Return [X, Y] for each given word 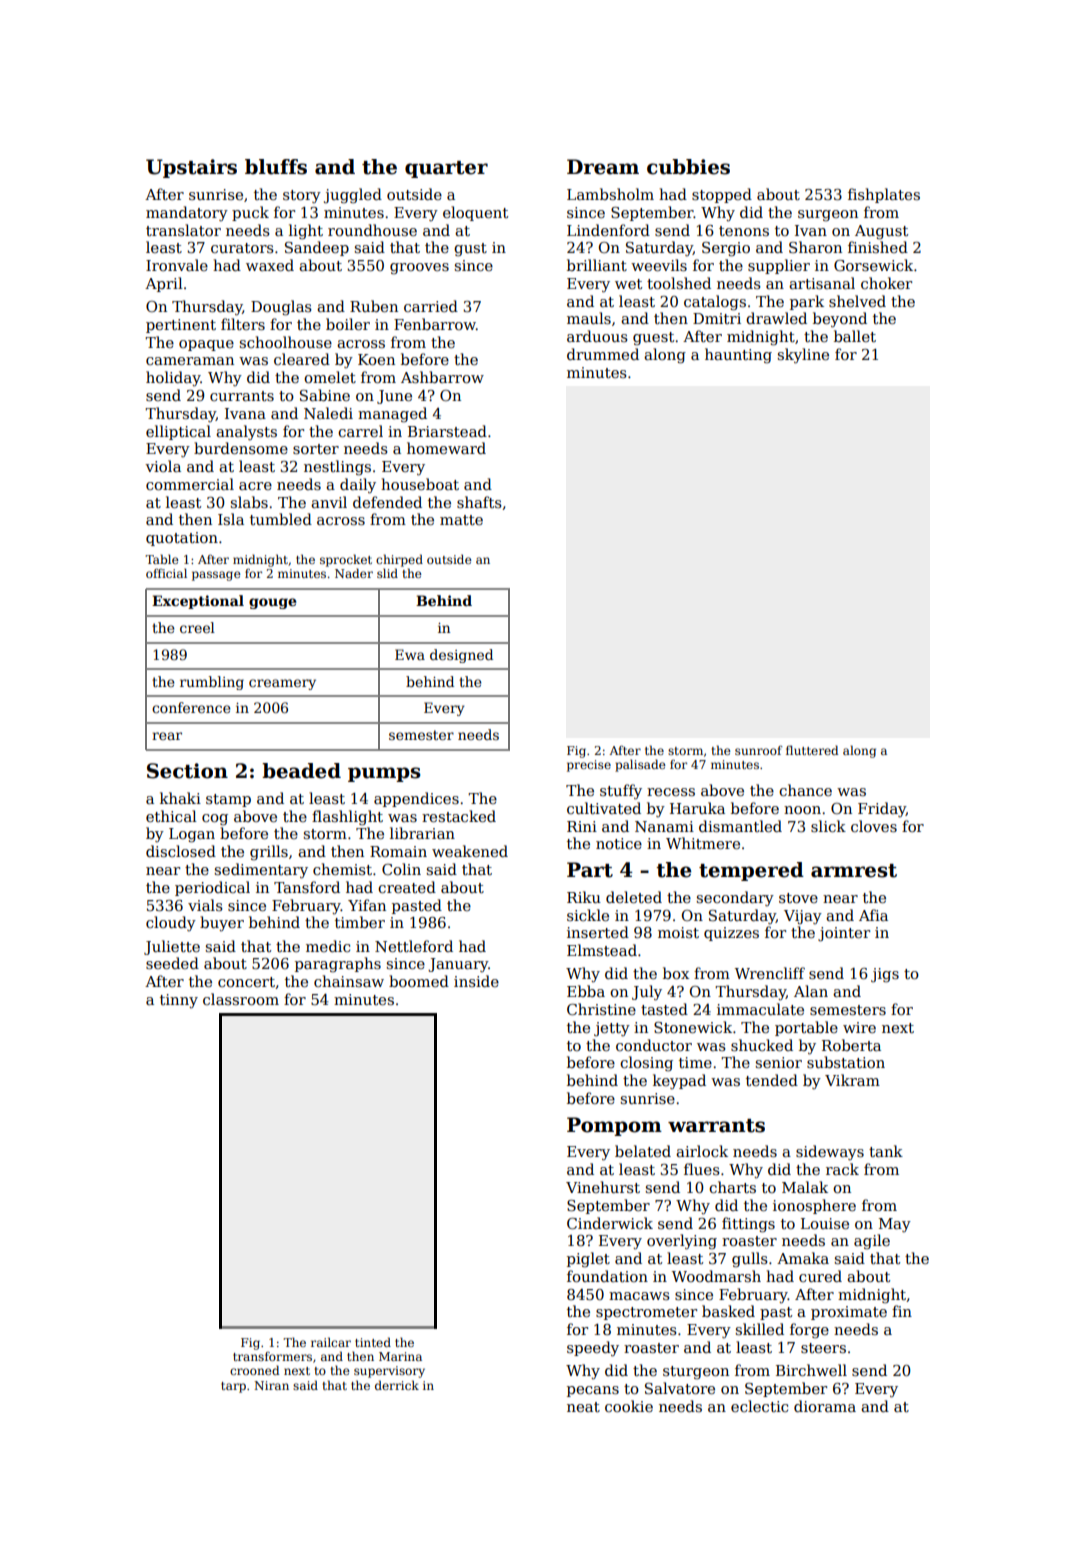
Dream [603, 167]
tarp [233, 1387]
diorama [825, 1406]
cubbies [688, 167]
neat [583, 1407]
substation [846, 1062]
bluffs [276, 167]
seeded [172, 963]
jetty [612, 1029]
